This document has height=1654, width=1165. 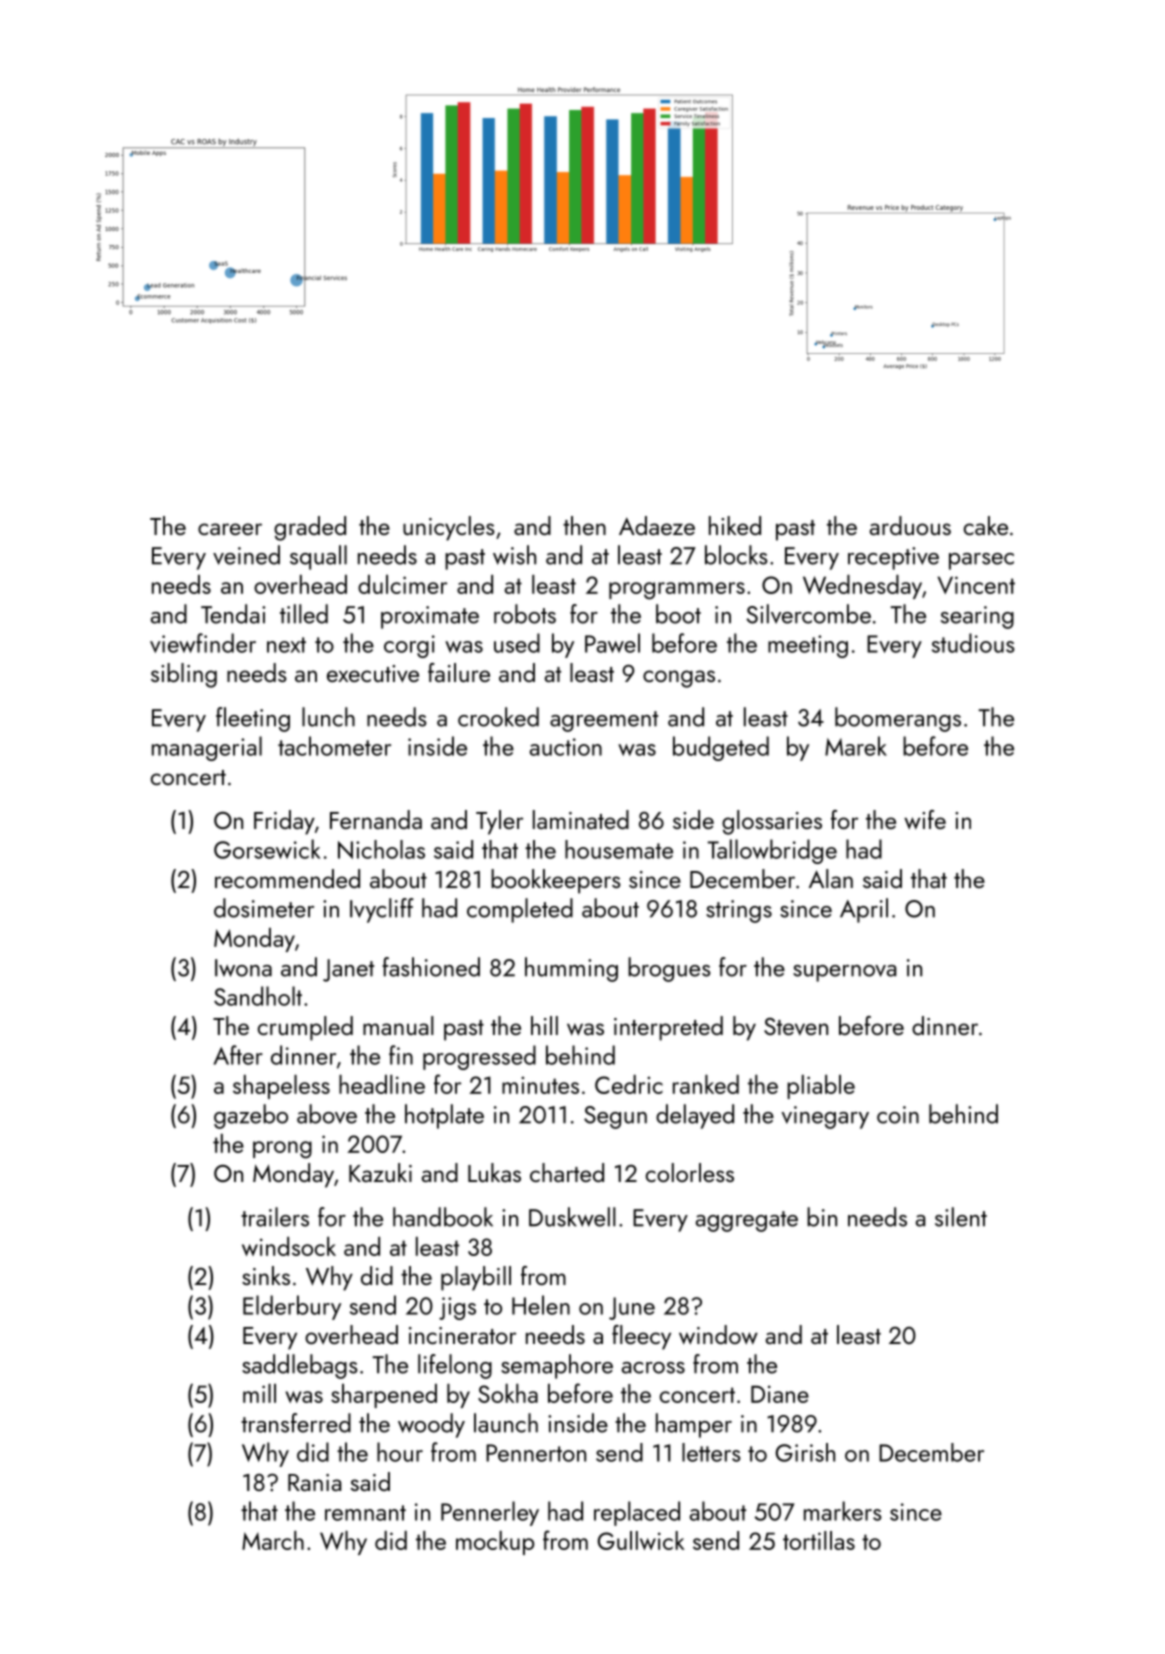 What do you see at coordinates (780, 1394) in the document?
I see `Diane` at bounding box center [780, 1394].
